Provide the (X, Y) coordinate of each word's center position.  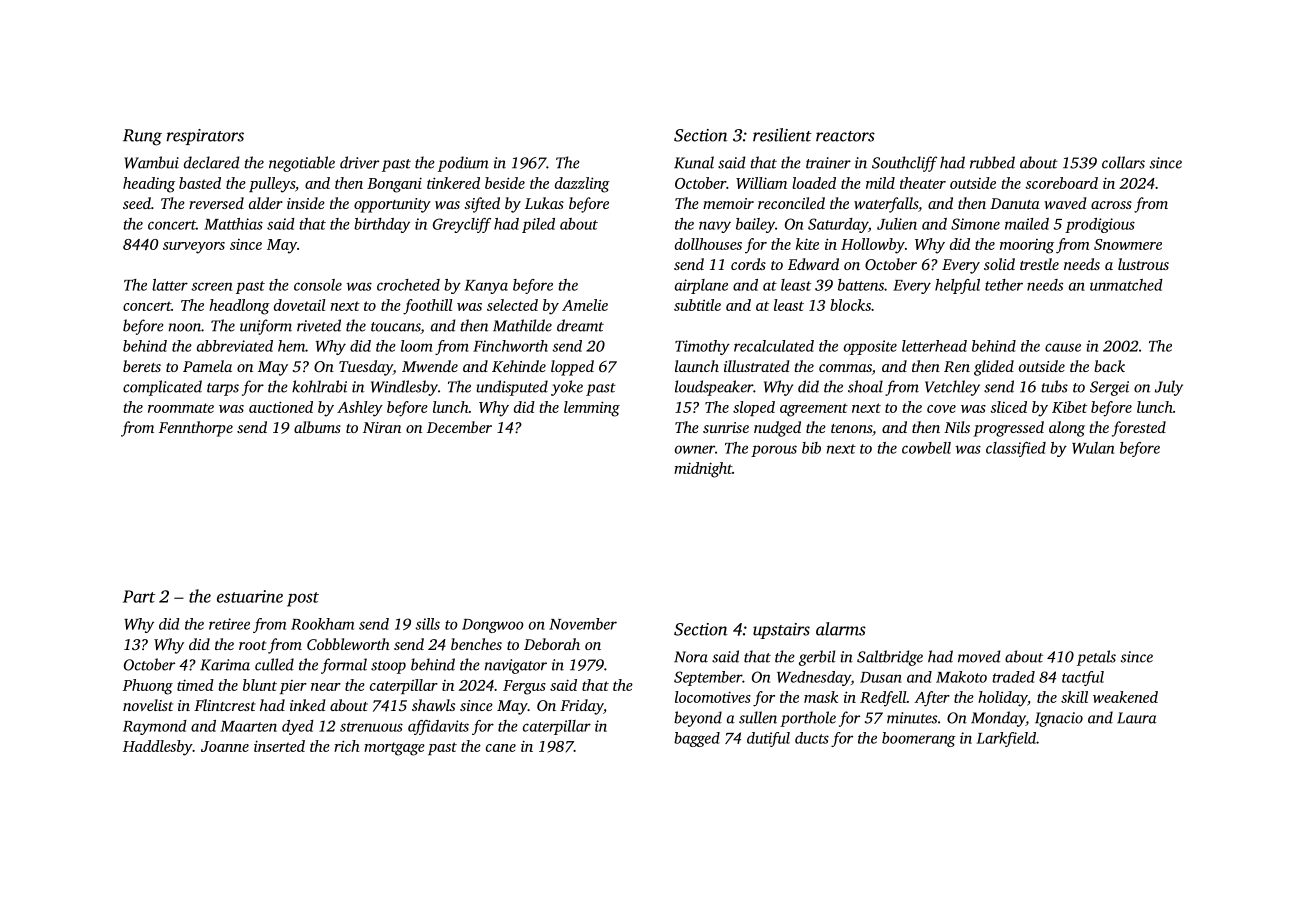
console (318, 285)
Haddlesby (158, 748)
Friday (581, 707)
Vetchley (952, 388)
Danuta (1015, 203)
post (303, 599)
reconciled (791, 203)
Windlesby (404, 388)
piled (538, 225)
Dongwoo (493, 626)
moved (979, 656)
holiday (1002, 699)
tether (1004, 285)
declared (212, 162)
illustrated (757, 366)
